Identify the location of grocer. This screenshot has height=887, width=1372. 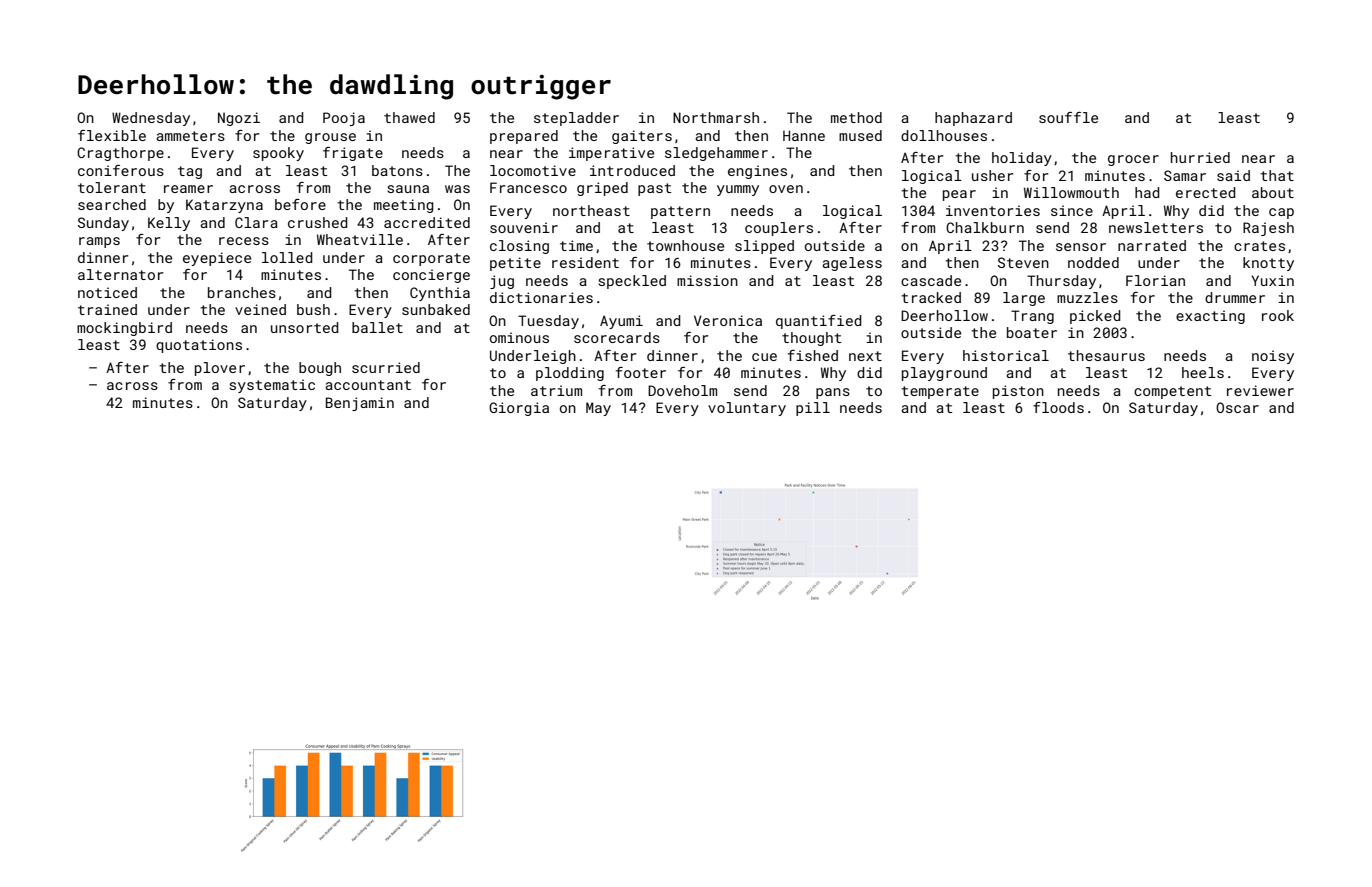
(1133, 160).
